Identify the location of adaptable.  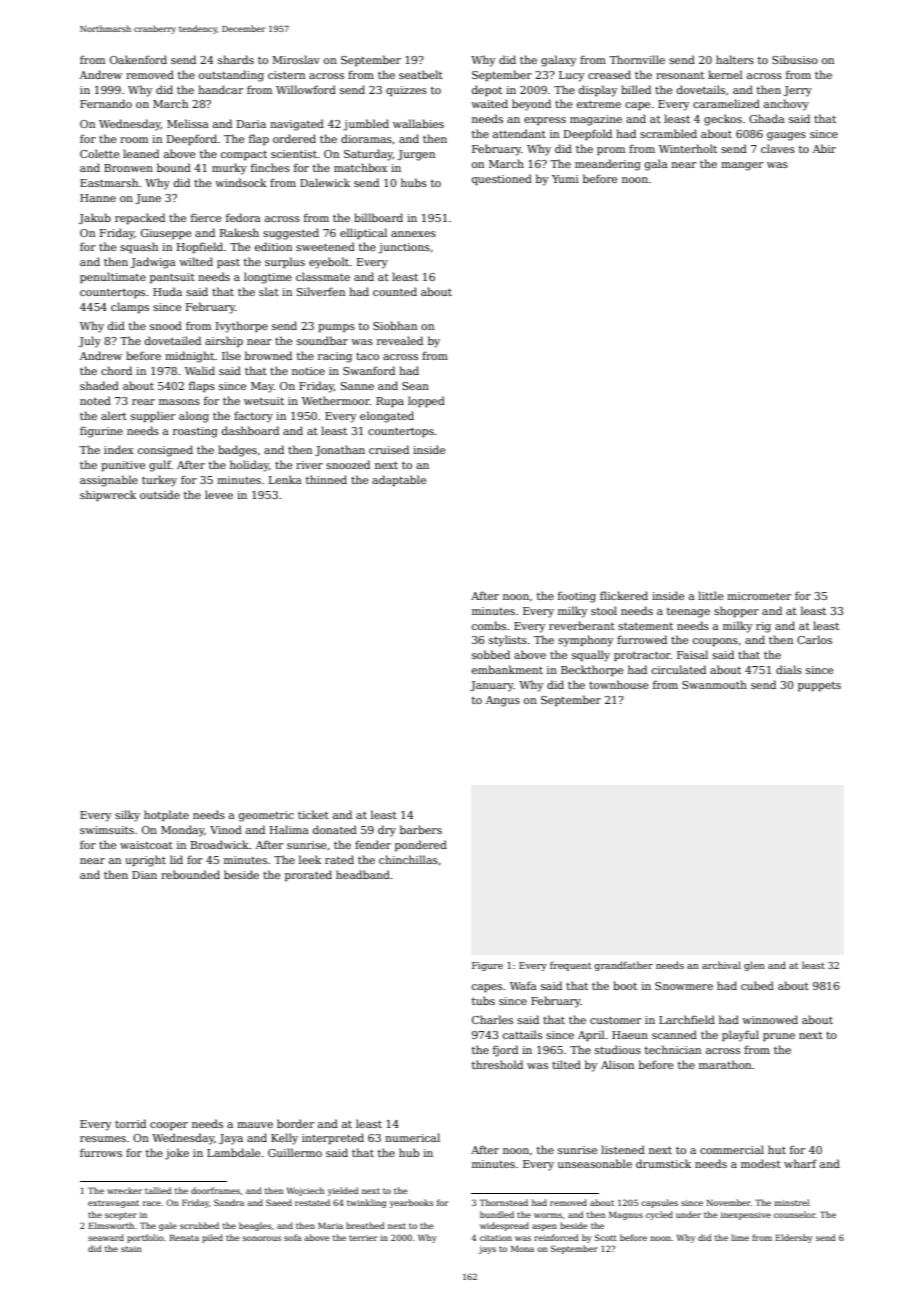
(399, 480).
